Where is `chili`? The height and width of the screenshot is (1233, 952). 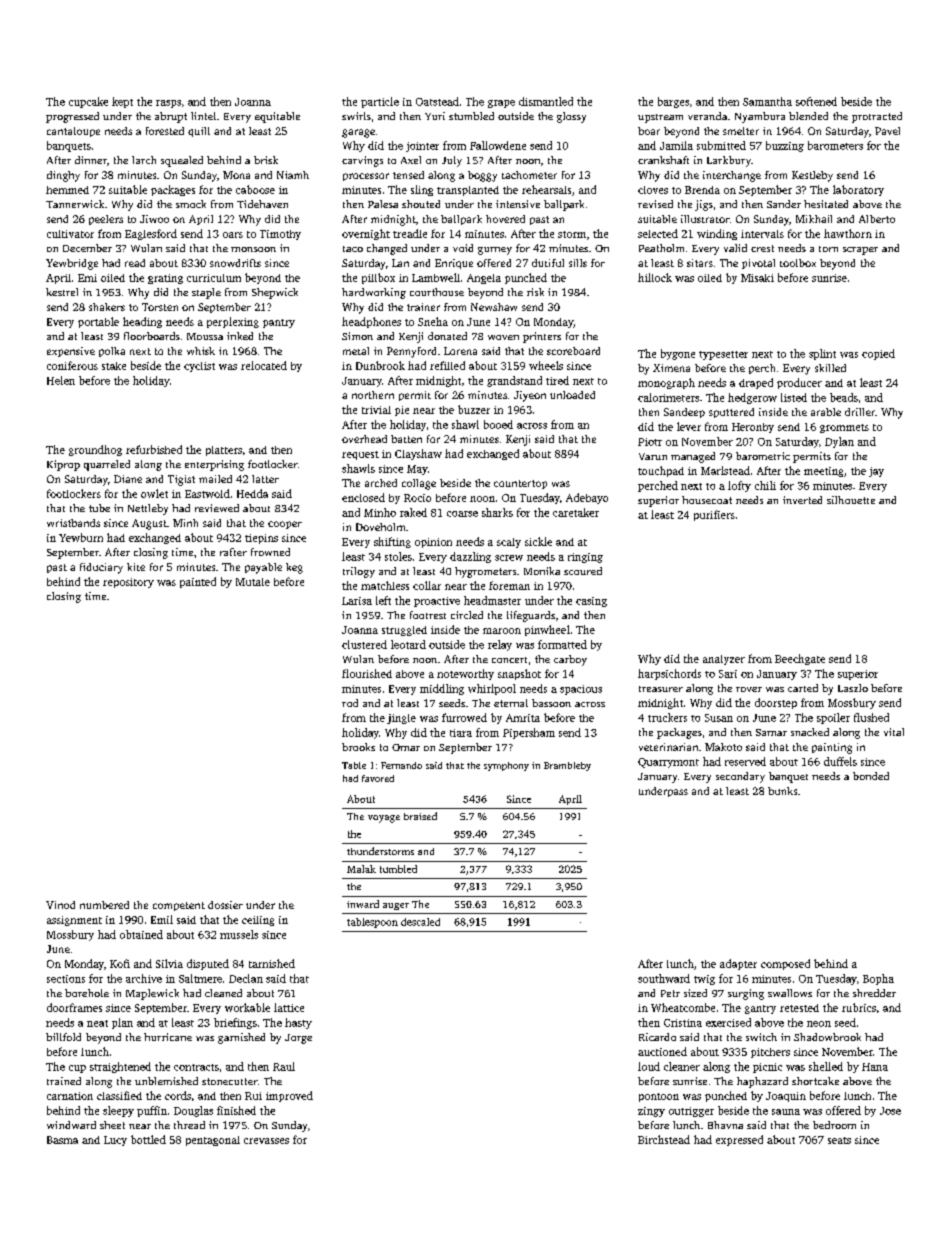 chili is located at coordinates (765, 485).
